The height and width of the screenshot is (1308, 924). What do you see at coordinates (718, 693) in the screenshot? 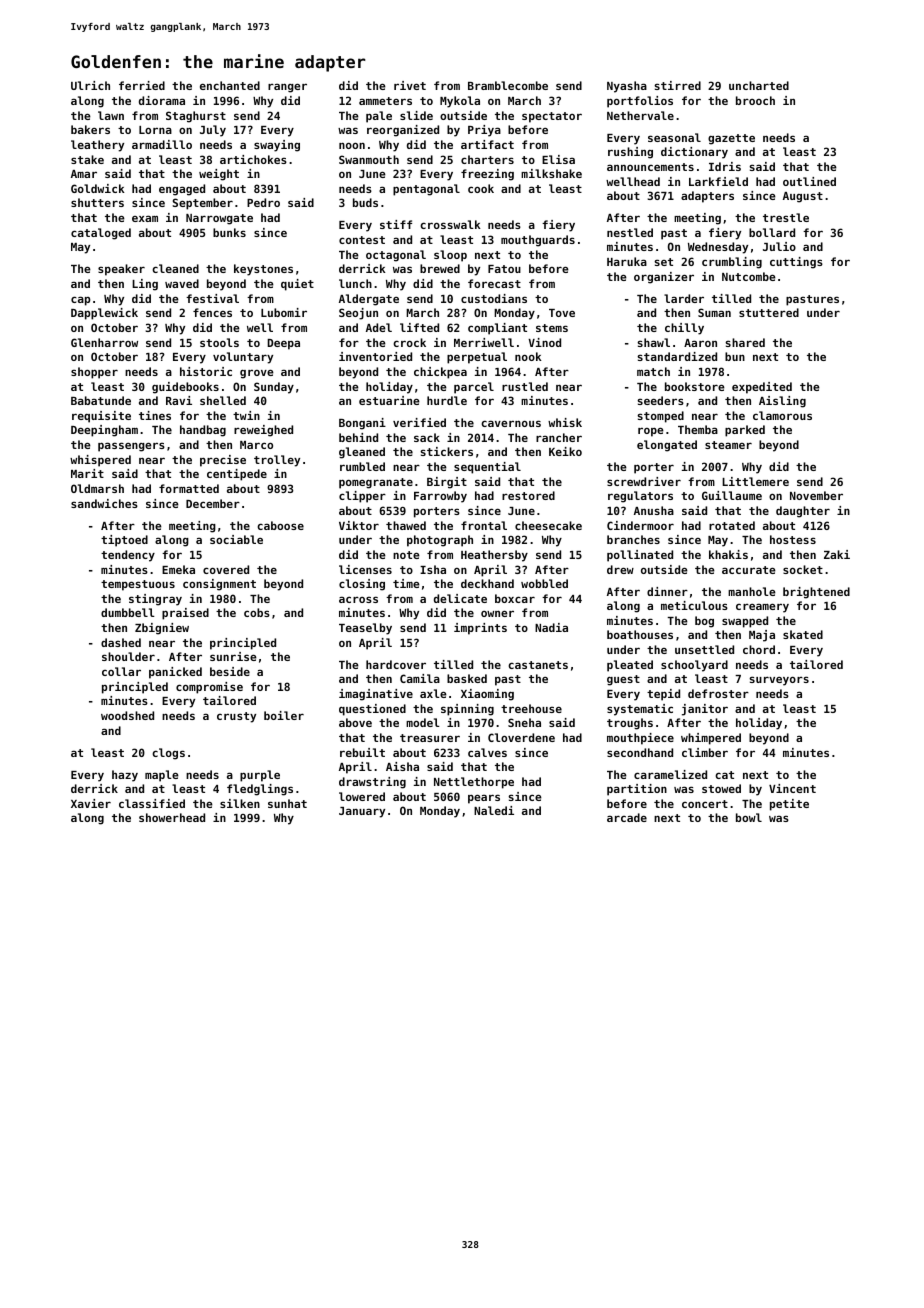
I see `defroster` at bounding box center [718, 693].
